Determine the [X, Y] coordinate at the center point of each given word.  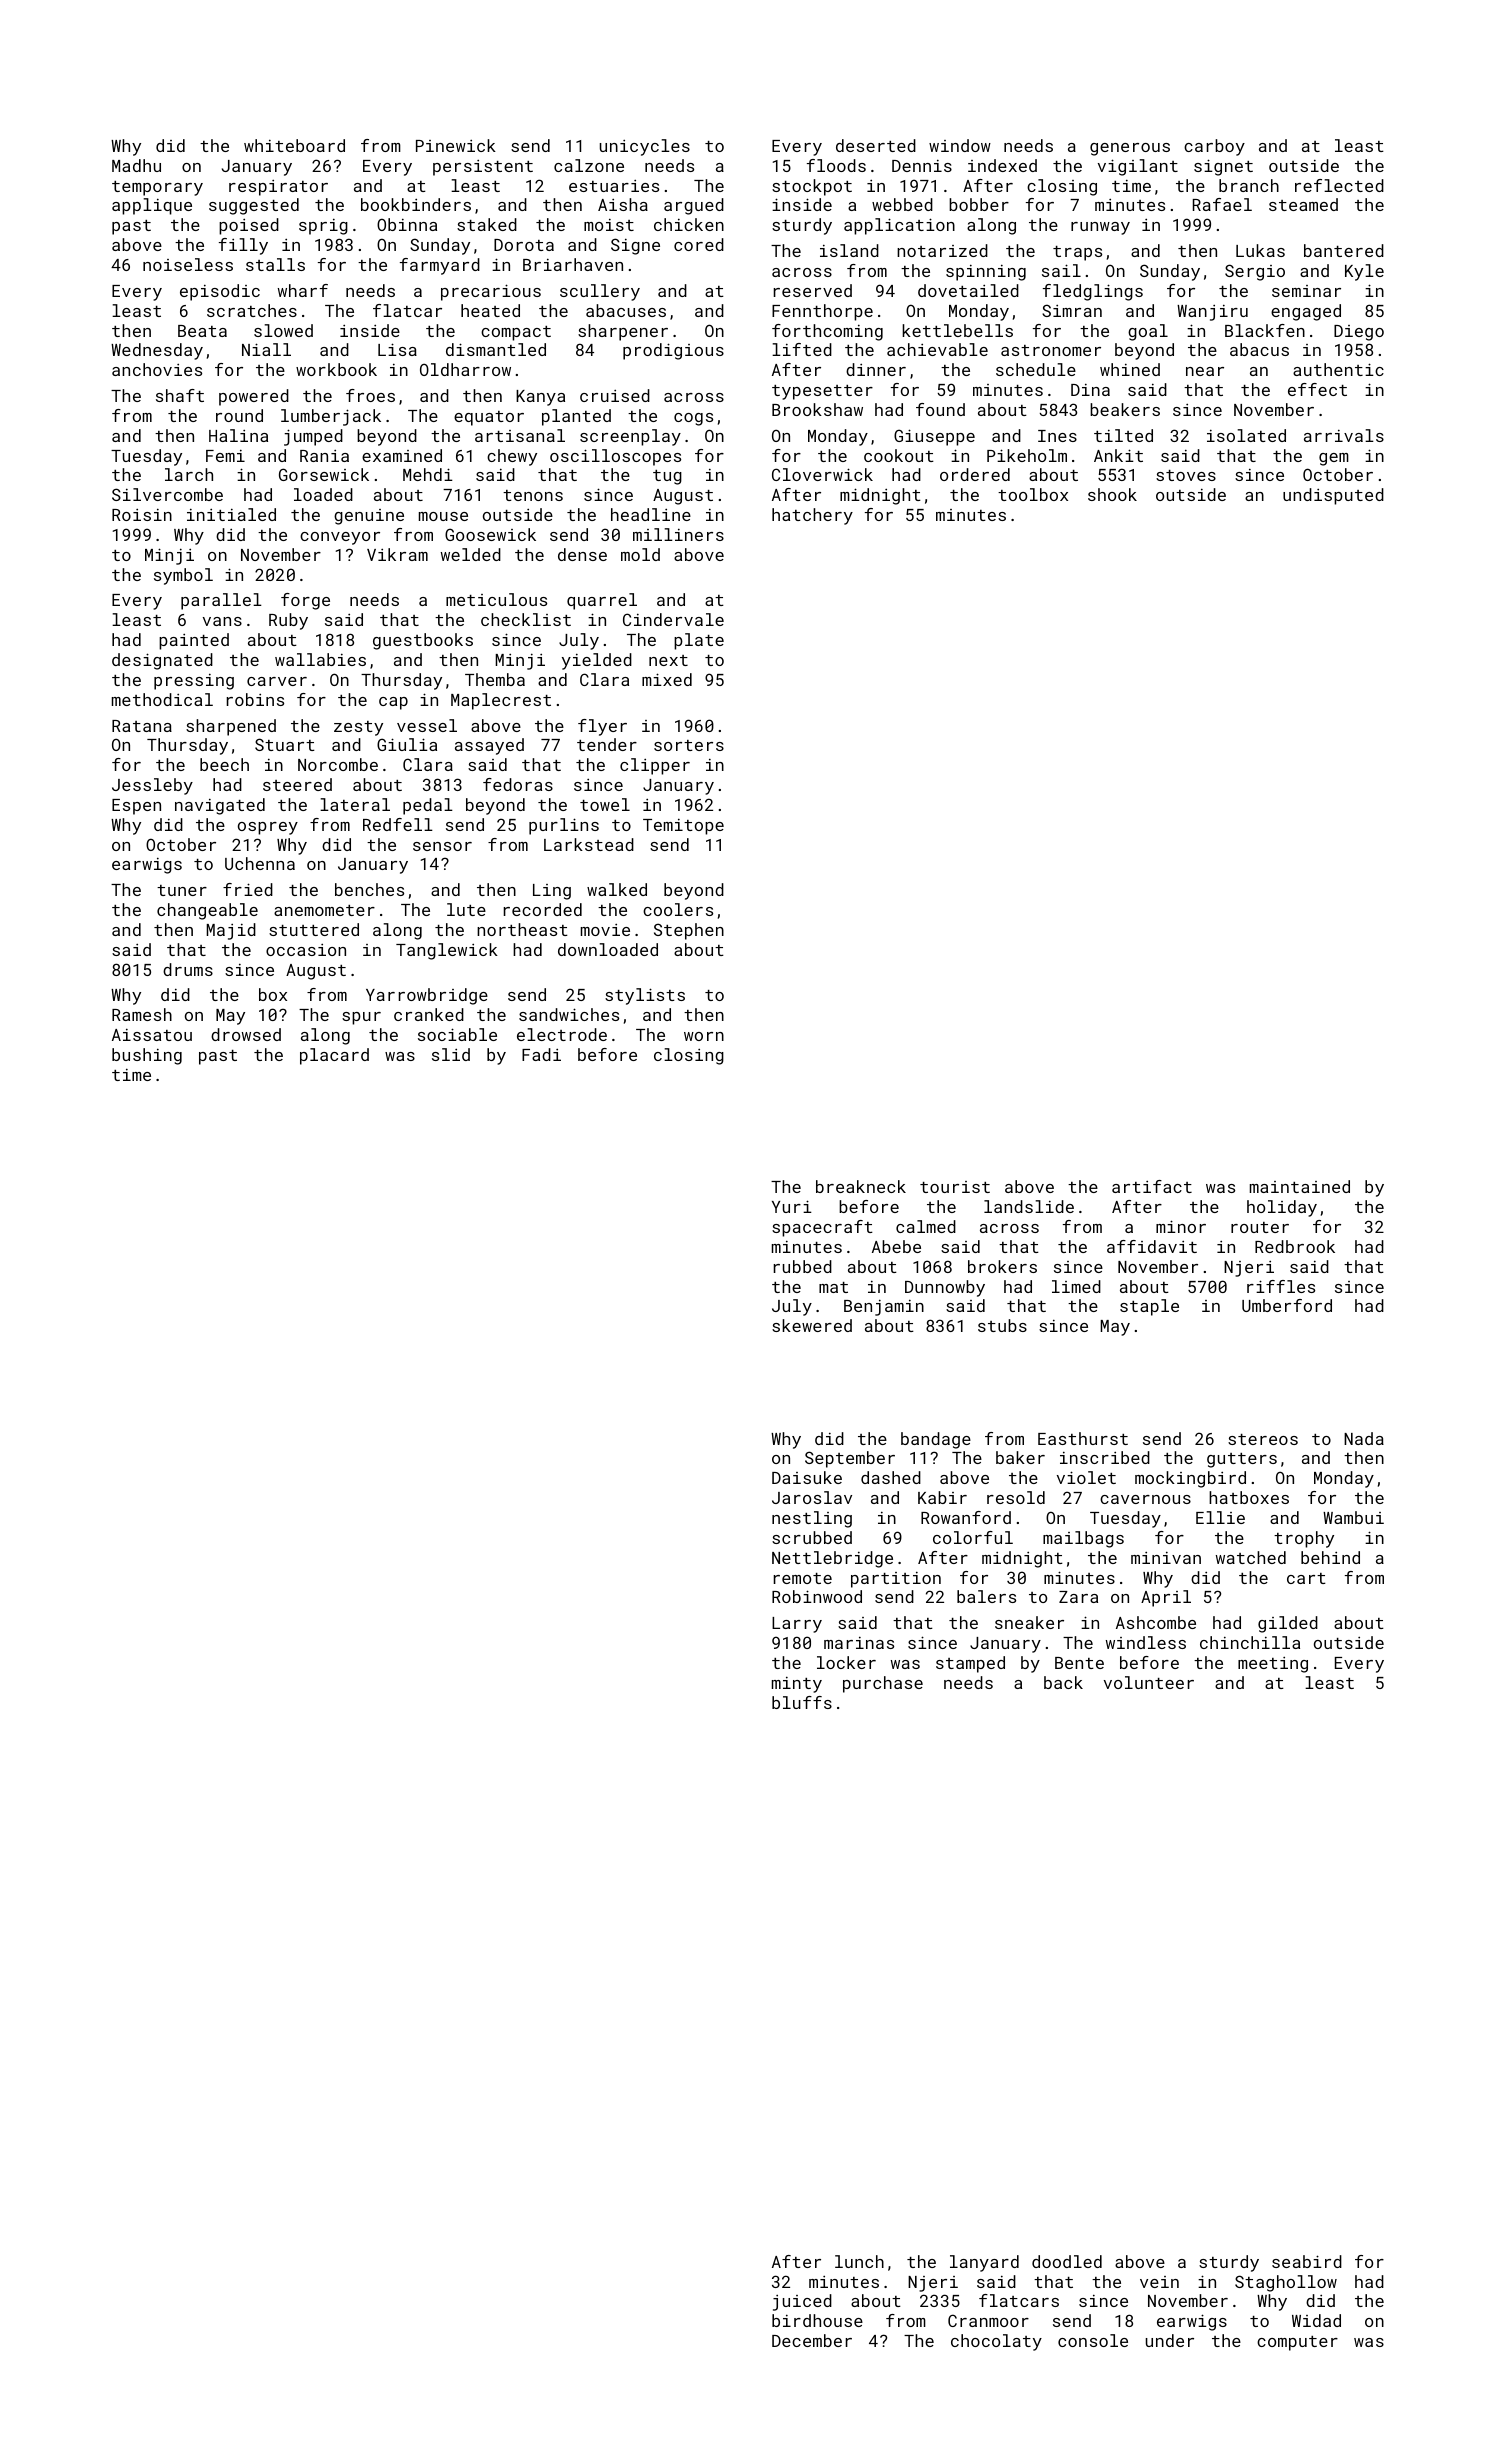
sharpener [623, 332]
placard [334, 1056]
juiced [802, 2302]
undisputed [1333, 496]
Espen [136, 807]
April [1166, 1598]
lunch [859, 2261]
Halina [238, 435]
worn [704, 1036]
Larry [797, 1625]
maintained [1300, 1186]
